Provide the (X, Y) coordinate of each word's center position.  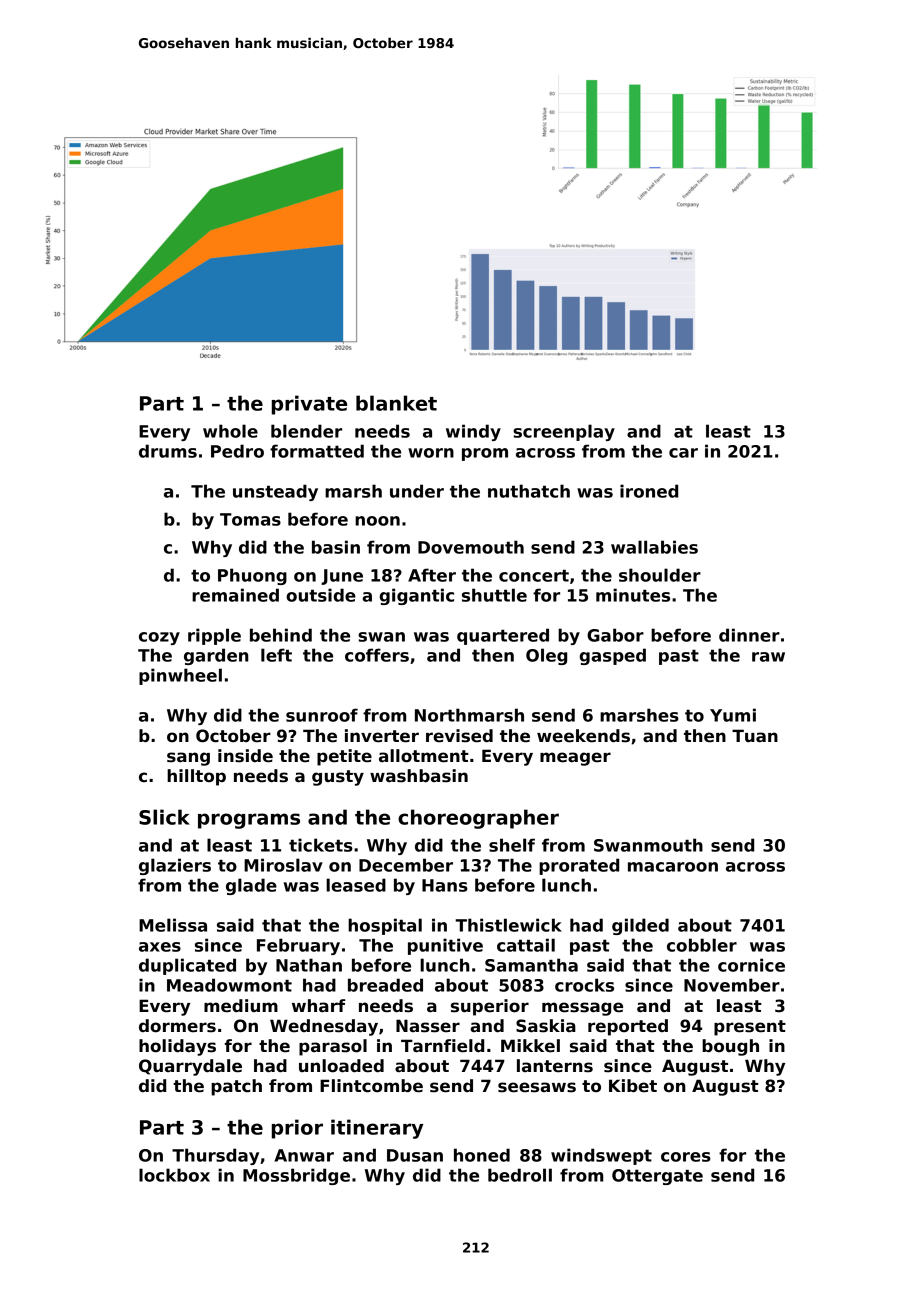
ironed (649, 491)
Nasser (428, 1026)
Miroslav (283, 865)
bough (730, 1047)
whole (230, 431)
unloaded (341, 1066)
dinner (749, 635)
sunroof (322, 715)
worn (431, 453)
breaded (385, 985)
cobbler (702, 945)
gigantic (416, 596)
